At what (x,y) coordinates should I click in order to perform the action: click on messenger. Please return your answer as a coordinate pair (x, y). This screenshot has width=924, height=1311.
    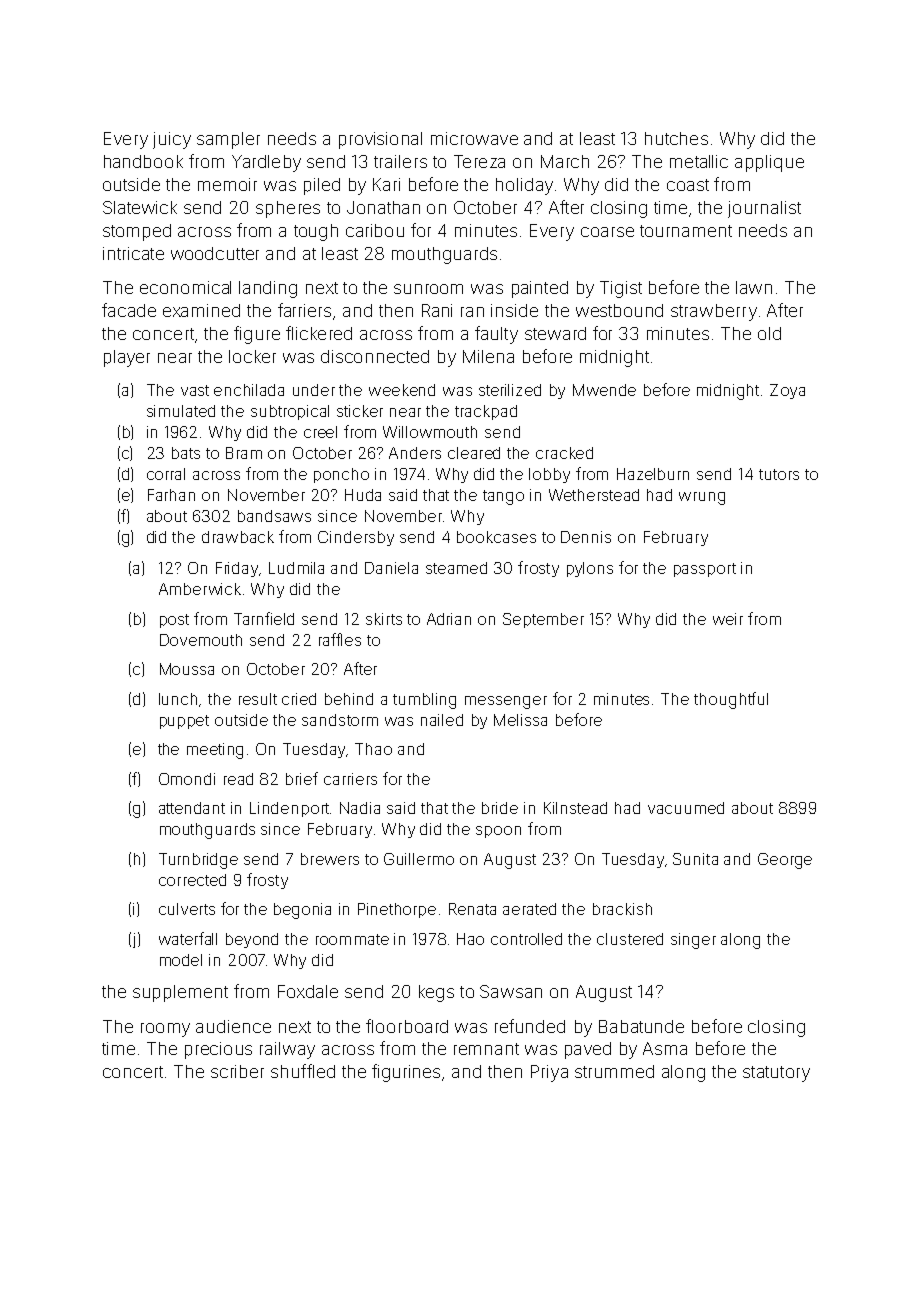
    Looking at the image, I should click on (506, 702).
